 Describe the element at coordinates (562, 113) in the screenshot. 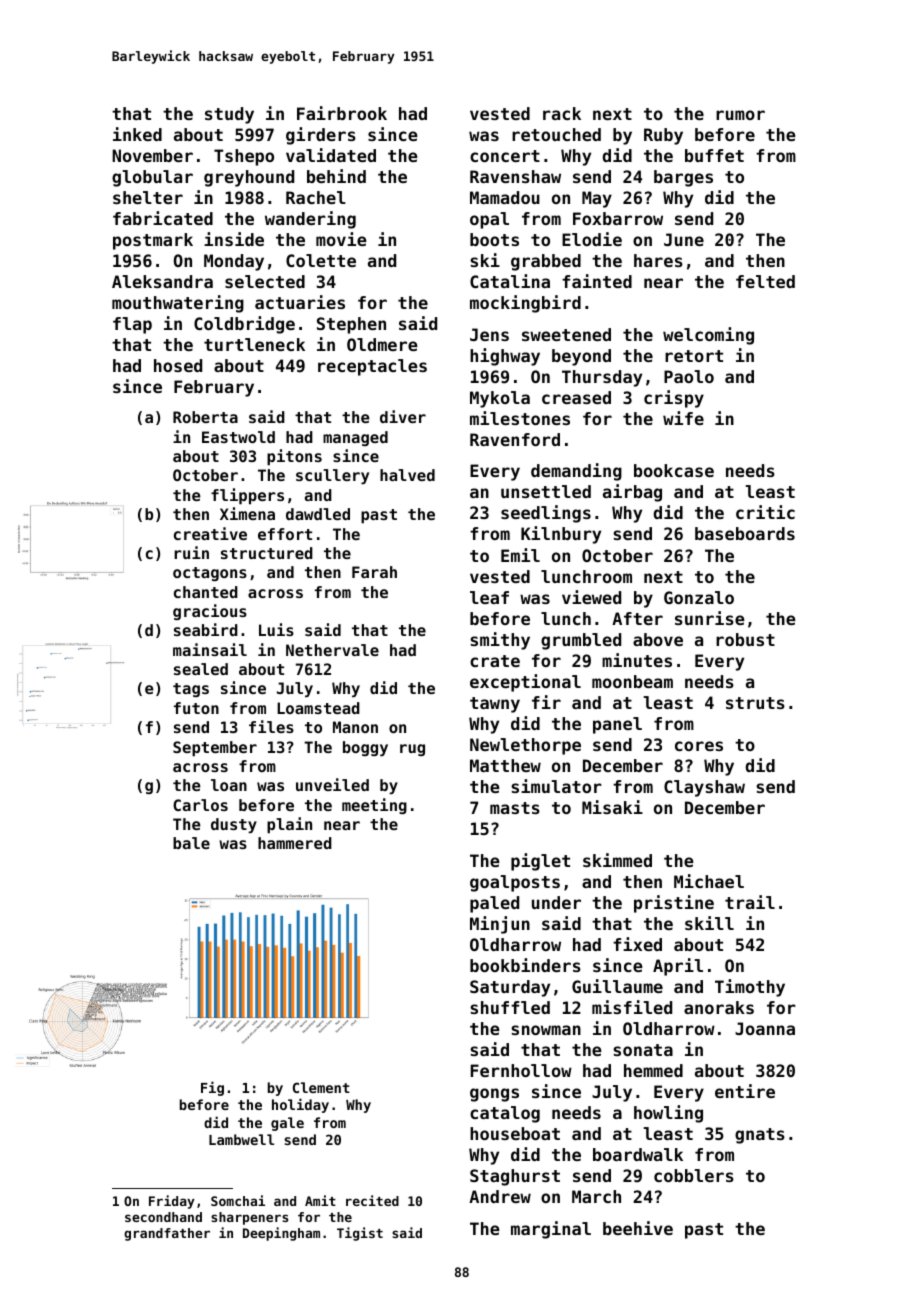

I see `rack` at that location.
